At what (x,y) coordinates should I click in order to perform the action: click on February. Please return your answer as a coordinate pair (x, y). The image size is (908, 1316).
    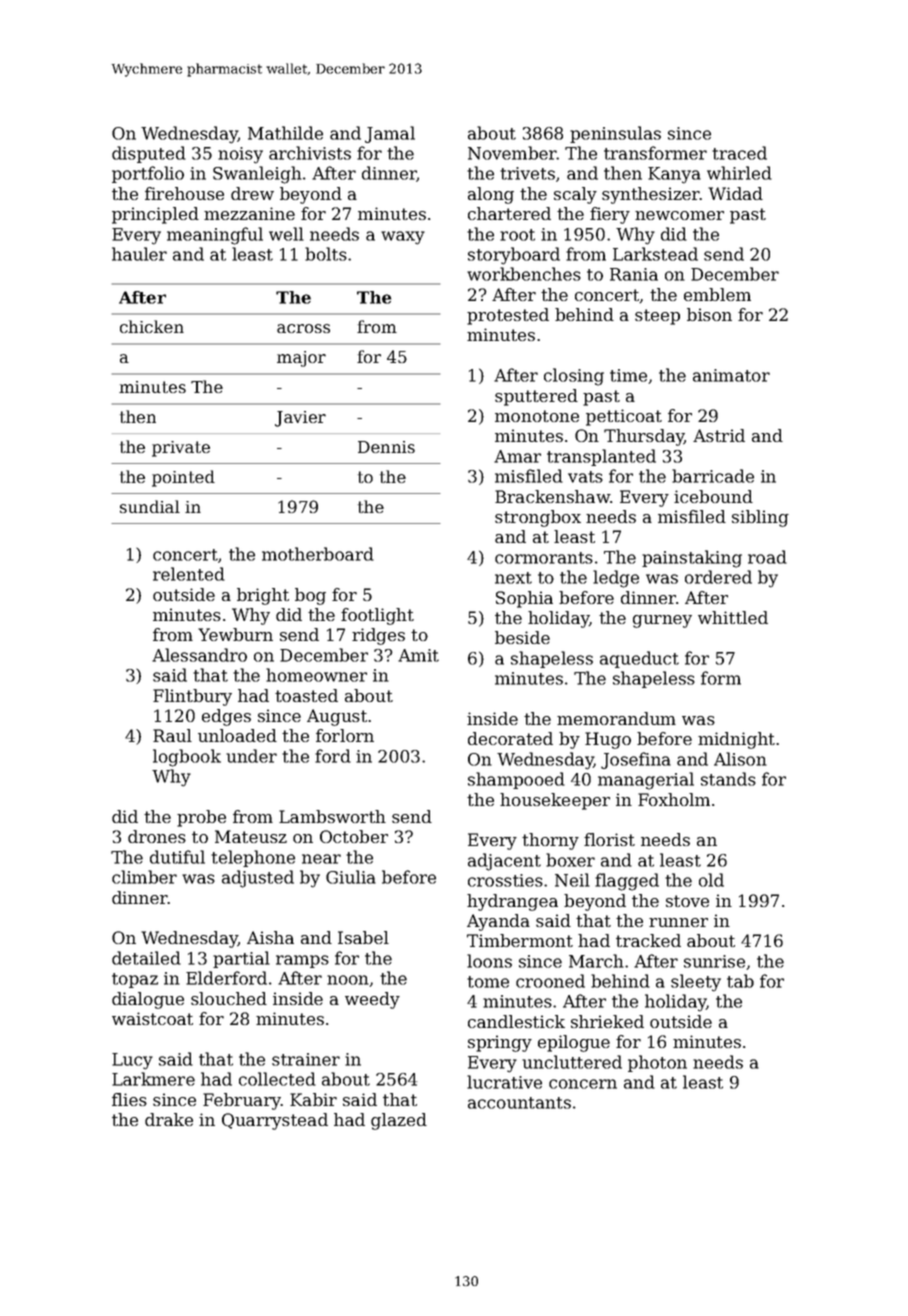
    Looking at the image, I should click on (242, 1101).
